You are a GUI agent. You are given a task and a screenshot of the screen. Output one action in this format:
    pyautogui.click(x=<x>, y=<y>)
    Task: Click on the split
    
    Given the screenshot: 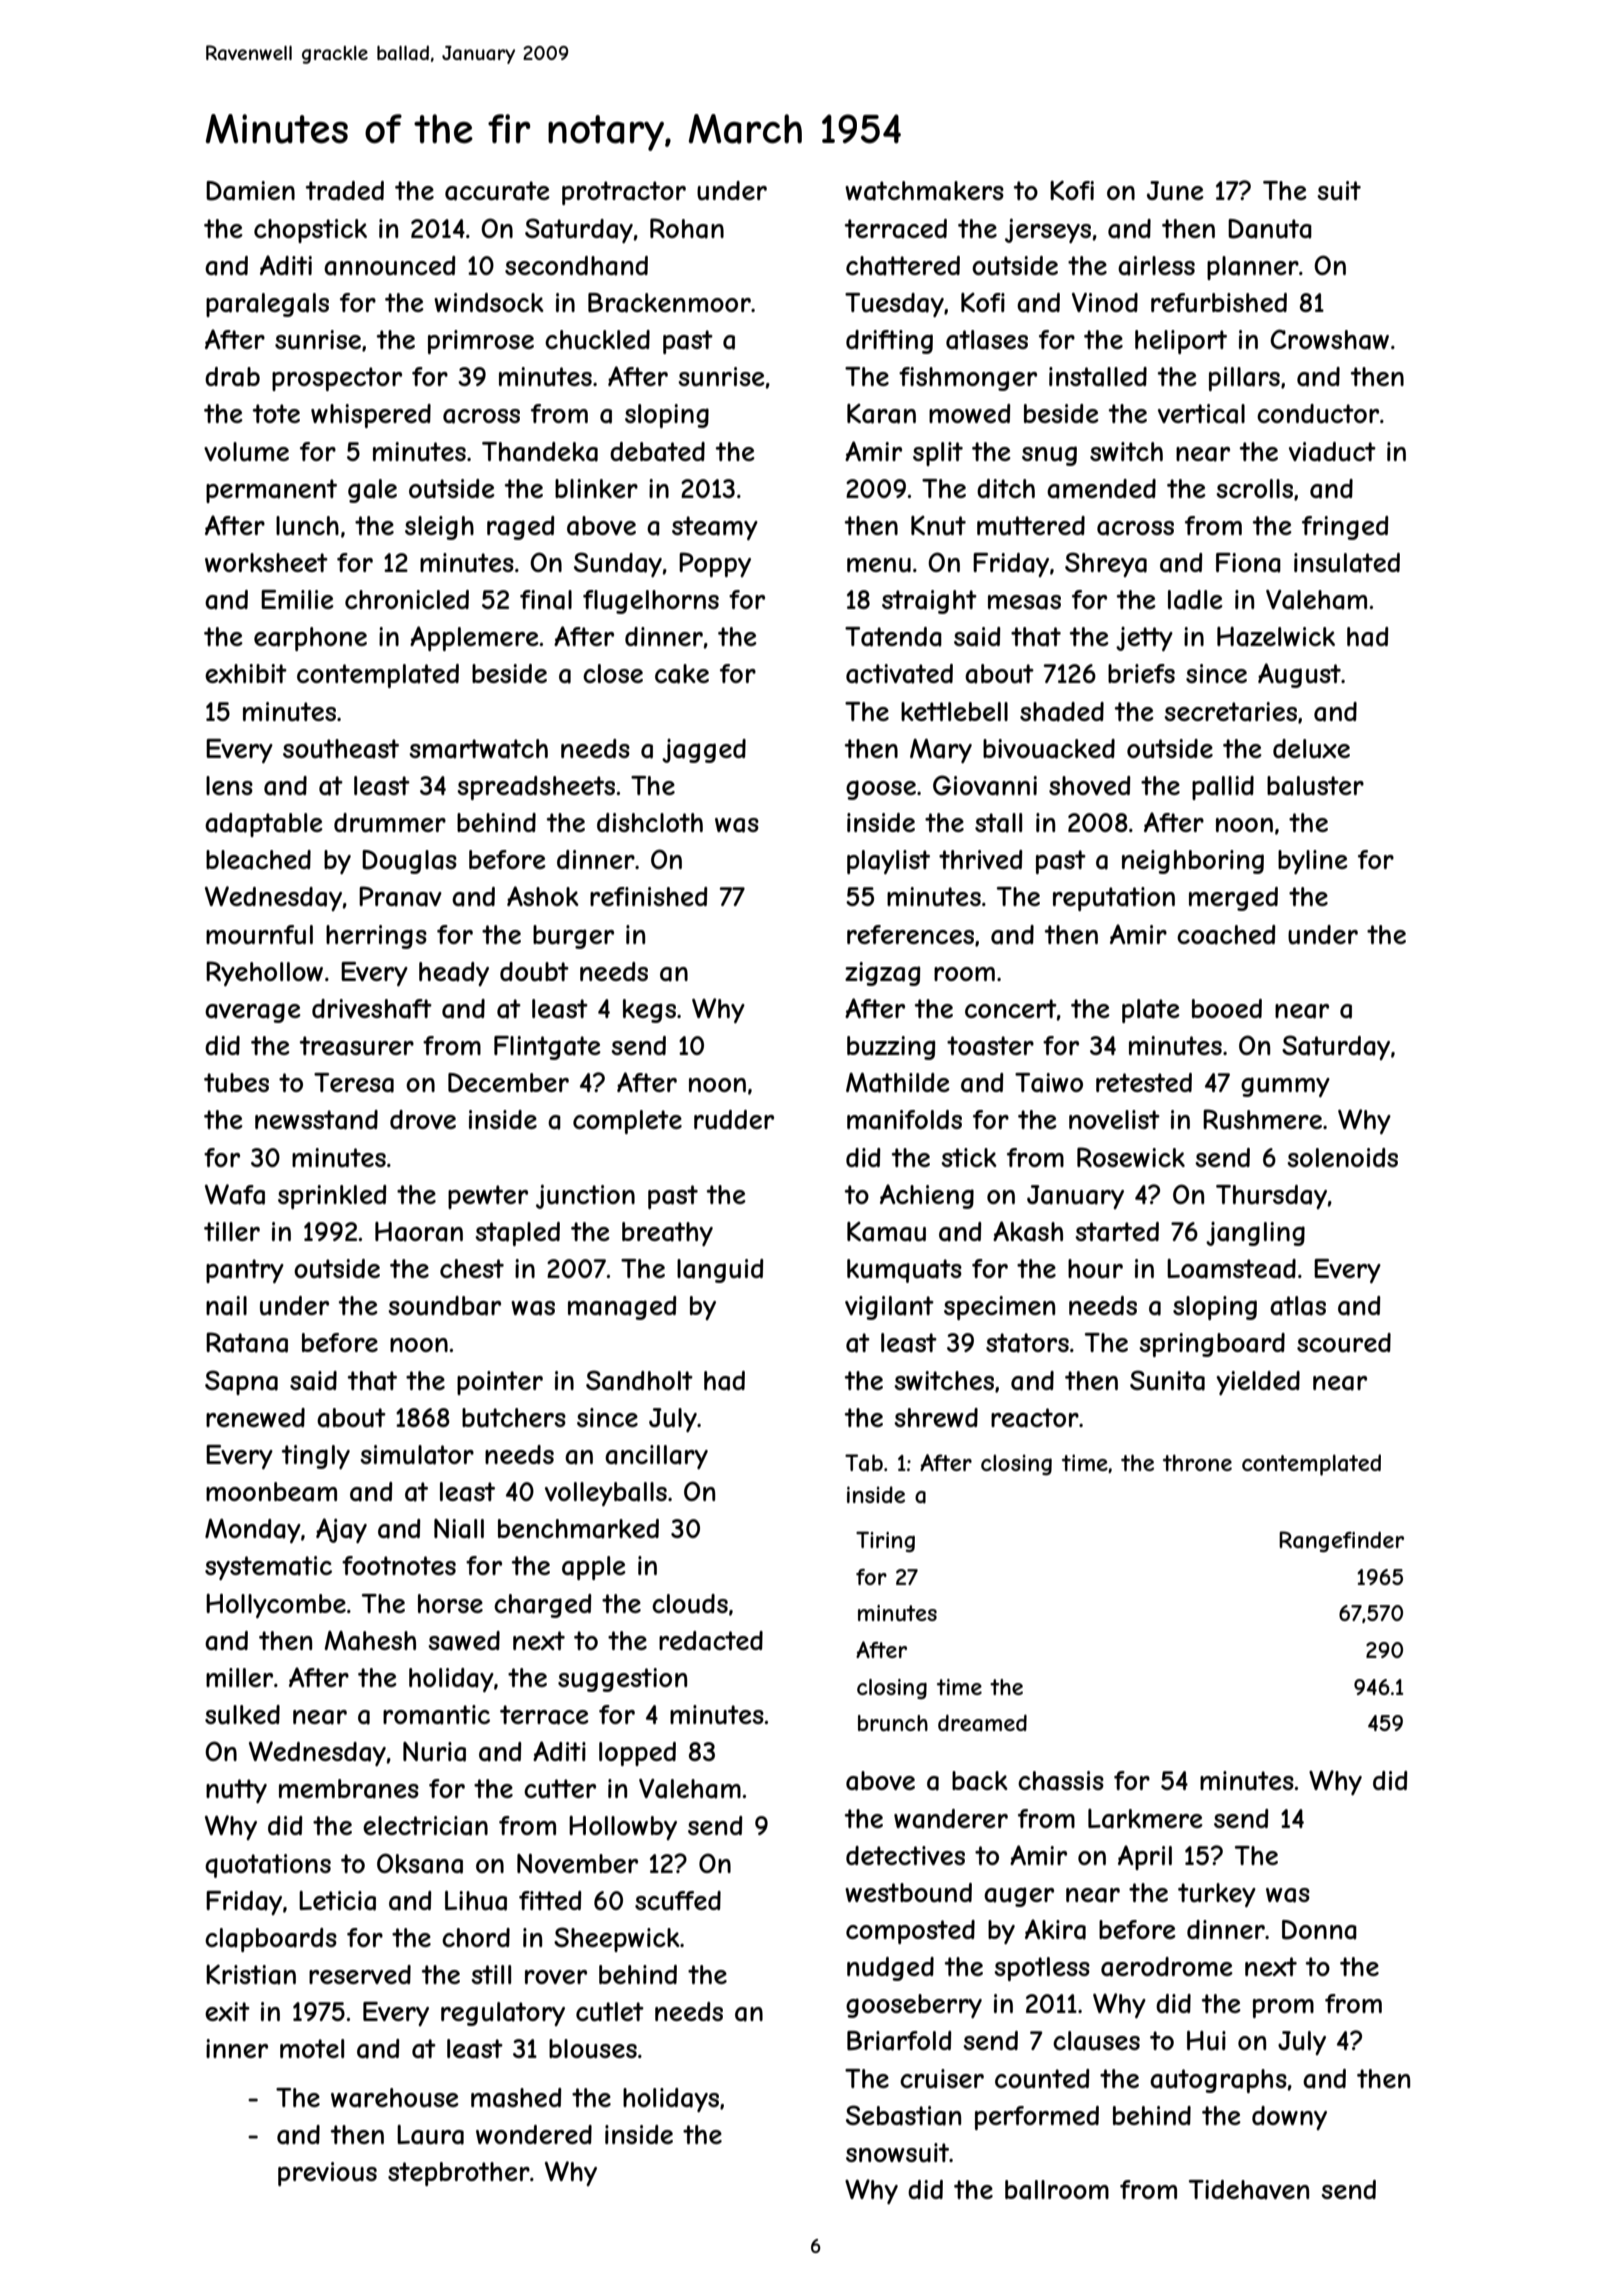 What is the action you would take?
    pyautogui.click(x=938, y=454)
